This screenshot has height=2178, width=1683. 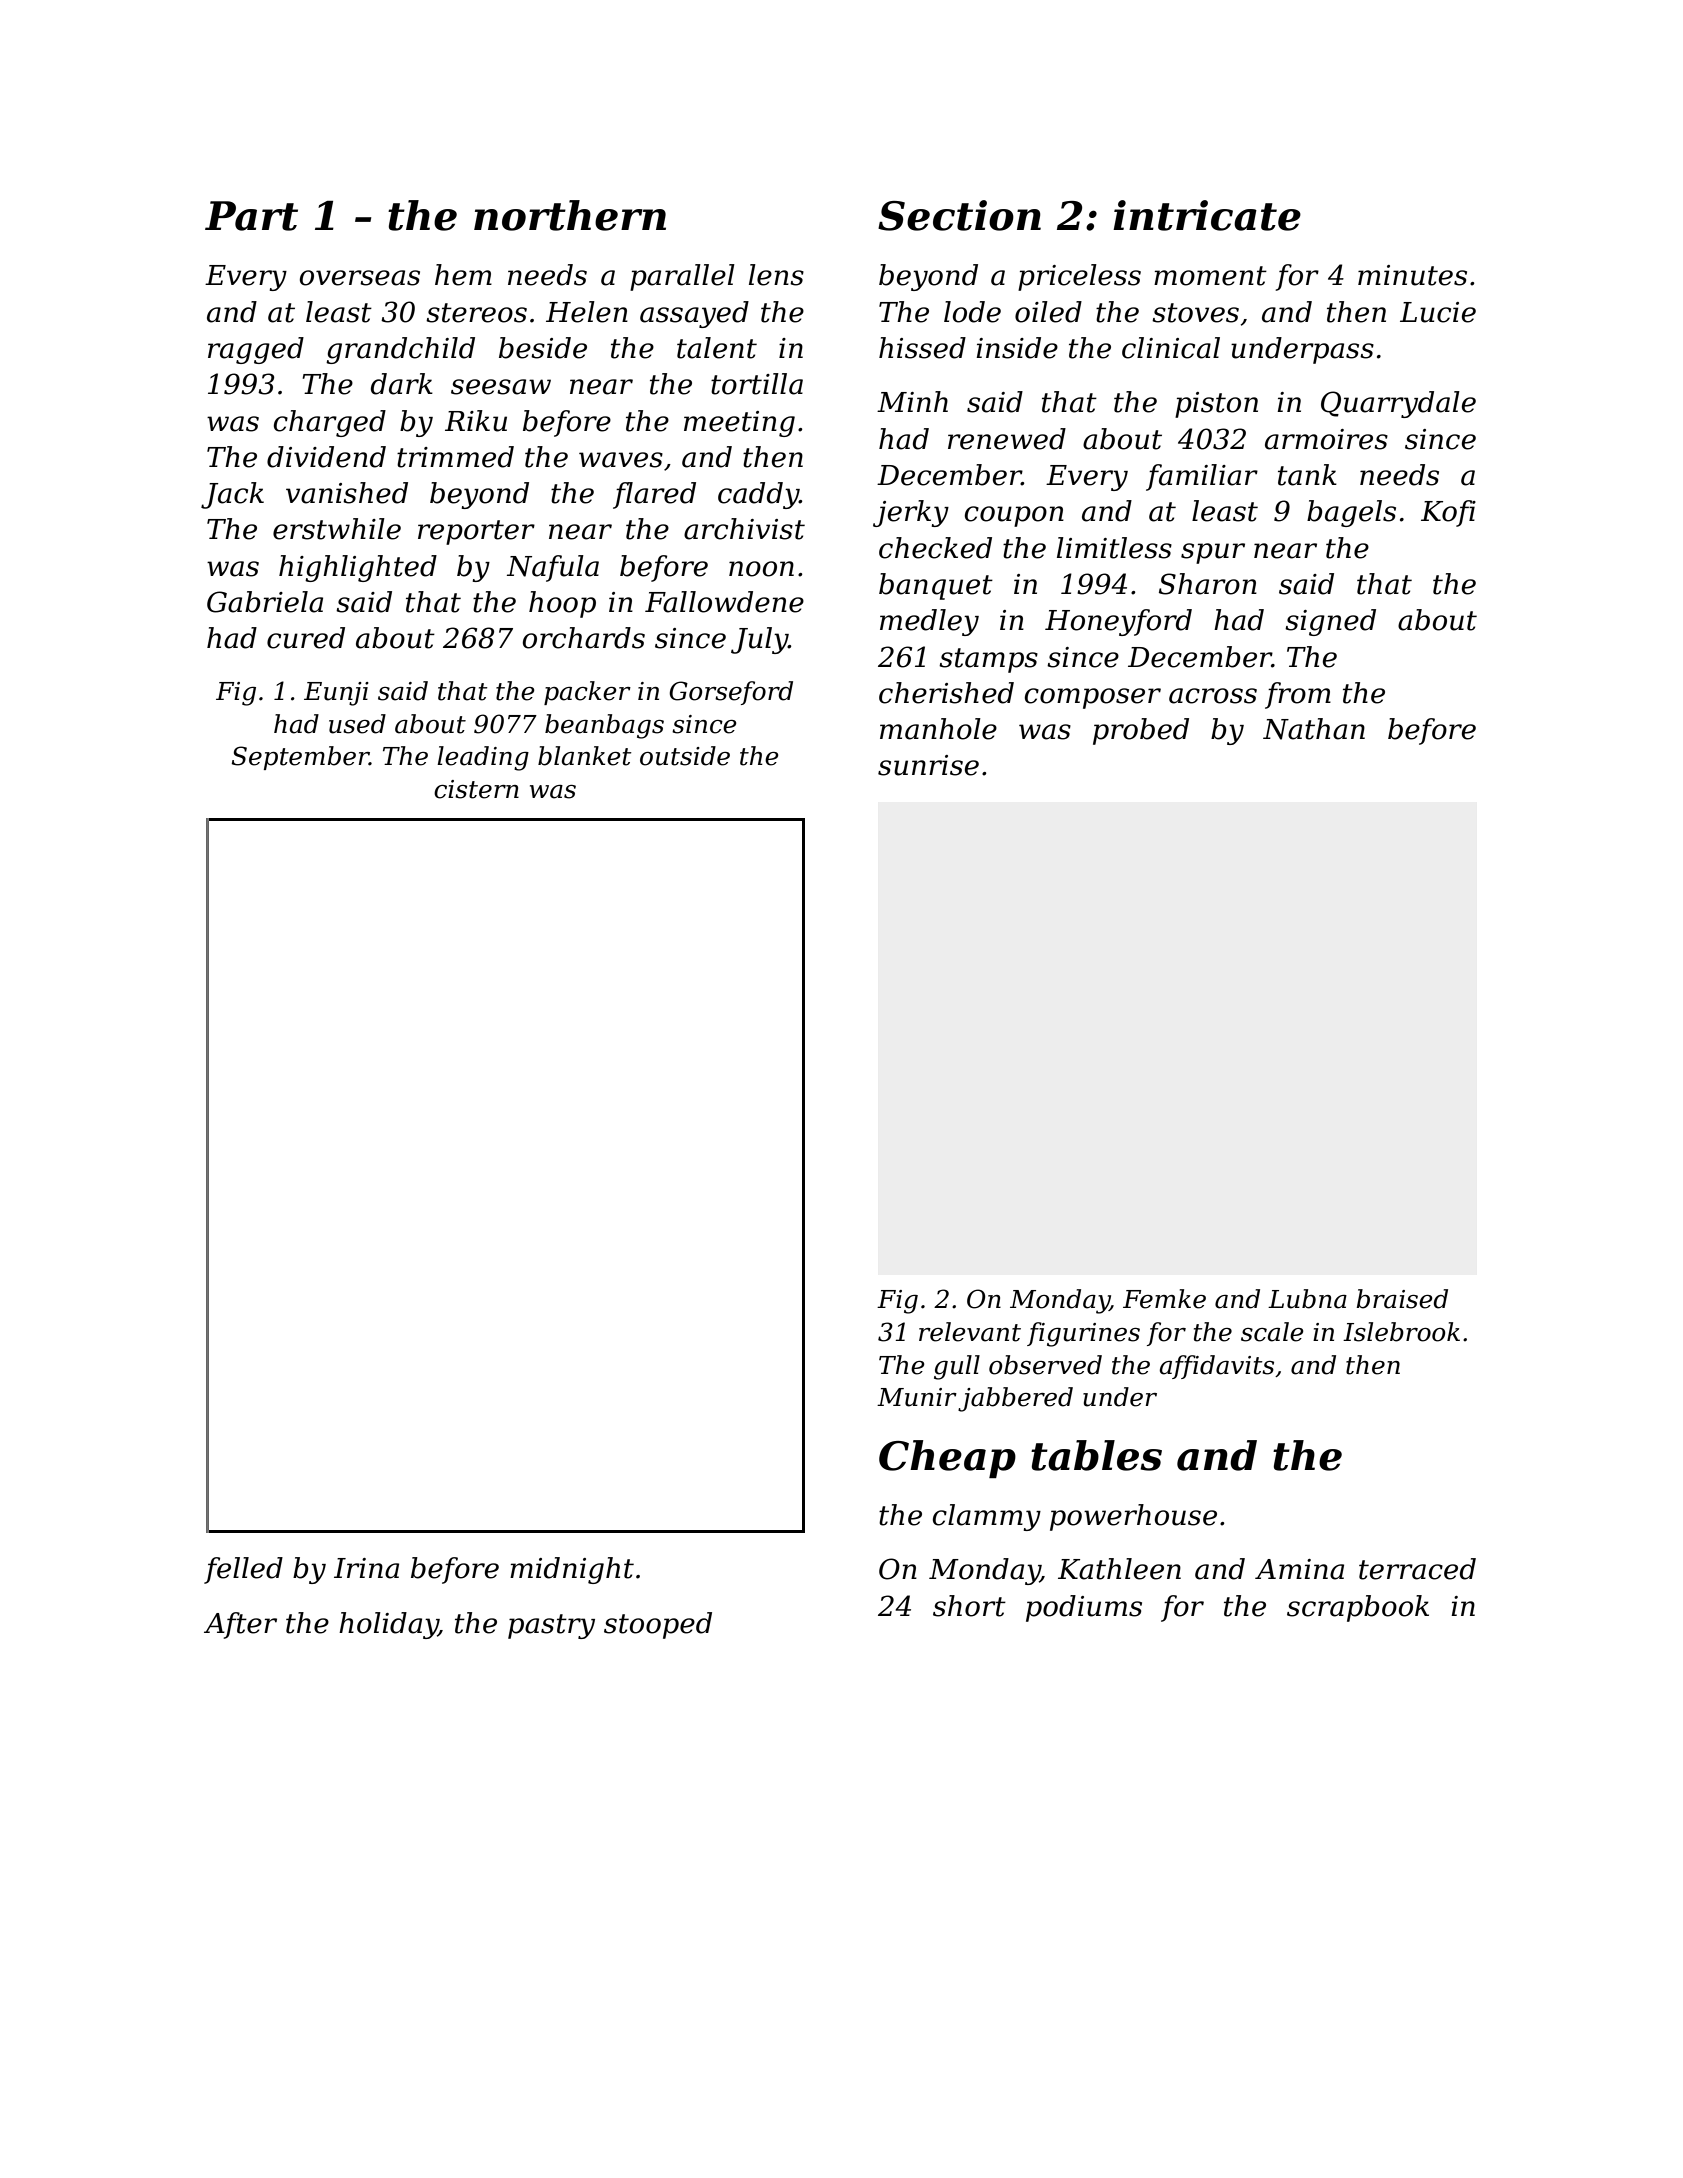 What do you see at coordinates (476, 789) in the screenshot?
I see `cistern` at bounding box center [476, 789].
